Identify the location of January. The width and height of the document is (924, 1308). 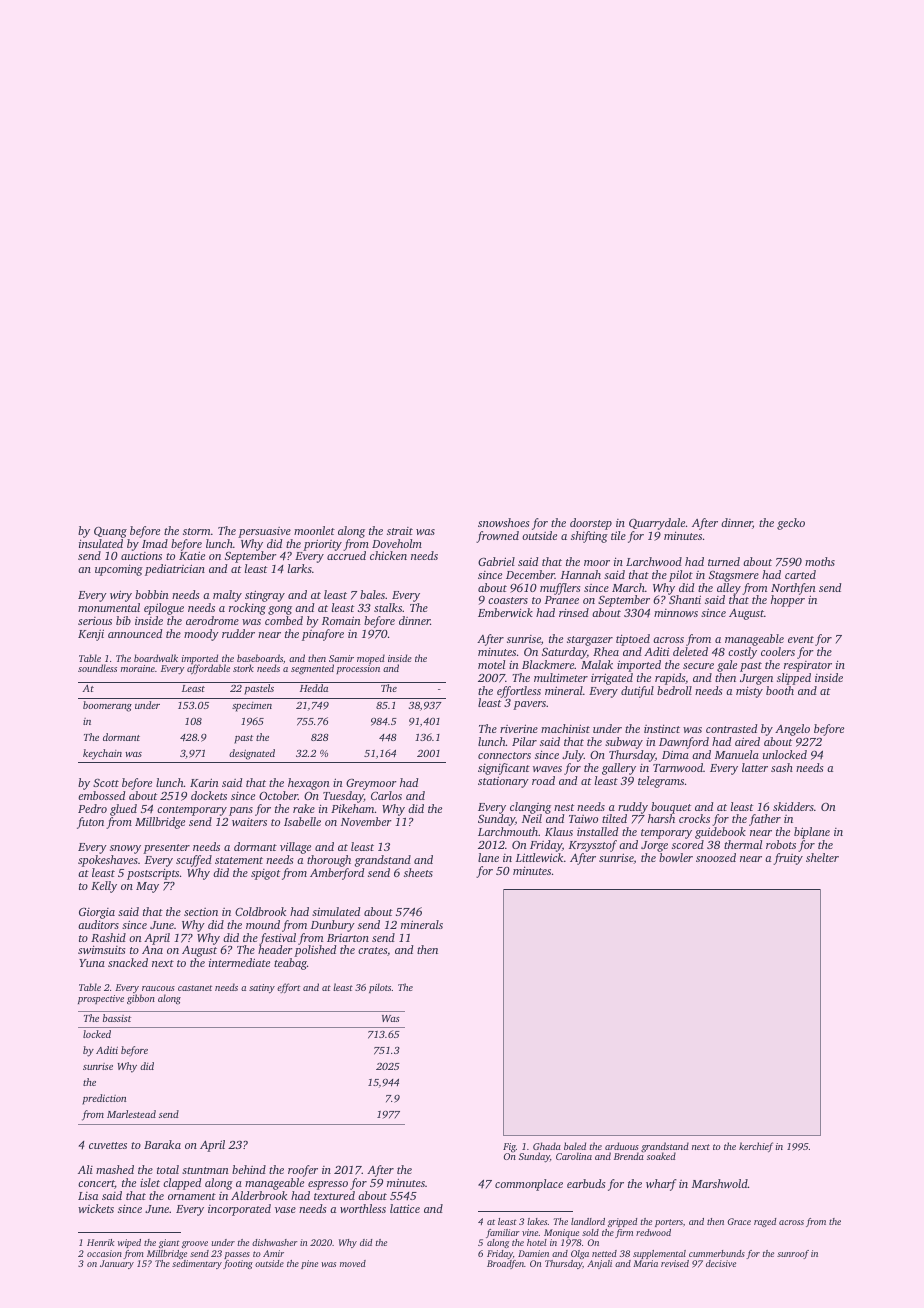
(117, 1264).
